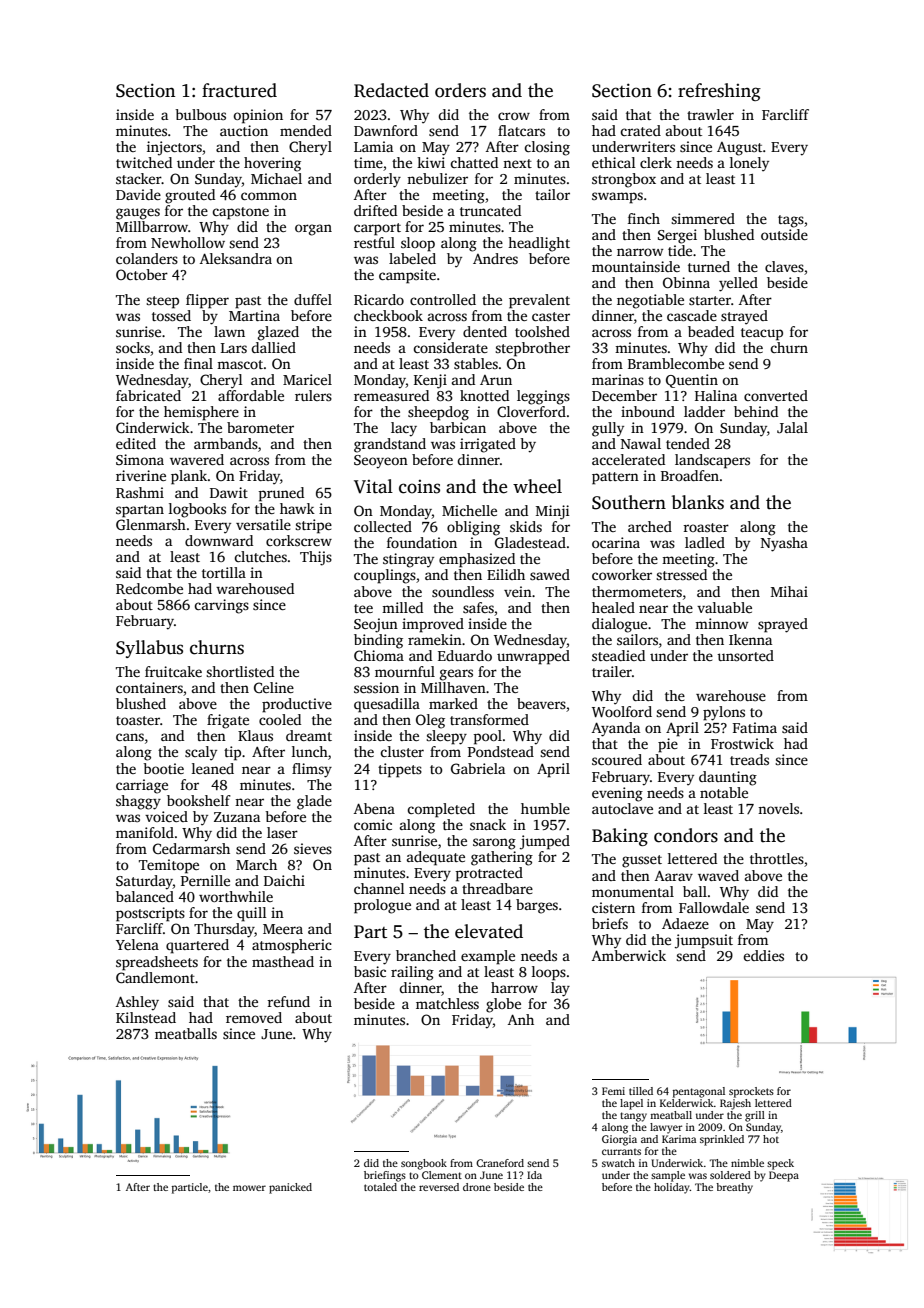 The image size is (924, 1308). Describe the element at coordinates (239, 90) in the screenshot. I see `fractured` at that location.
